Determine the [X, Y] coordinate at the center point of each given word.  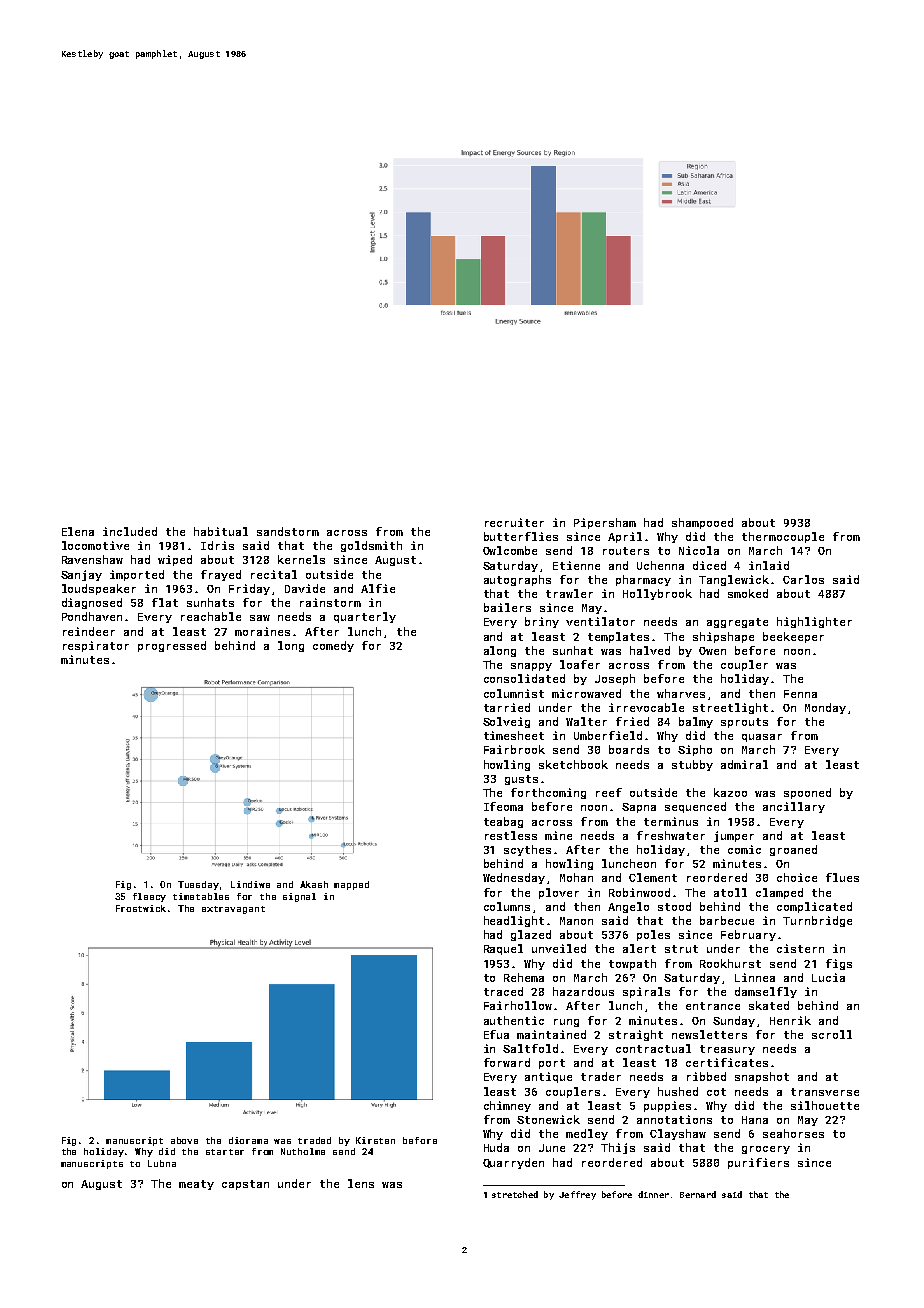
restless [511, 835]
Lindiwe [250, 884]
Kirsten [375, 1140]
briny [542, 622]
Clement [653, 877]
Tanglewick [734, 580]
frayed [221, 575]
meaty [196, 1185]
